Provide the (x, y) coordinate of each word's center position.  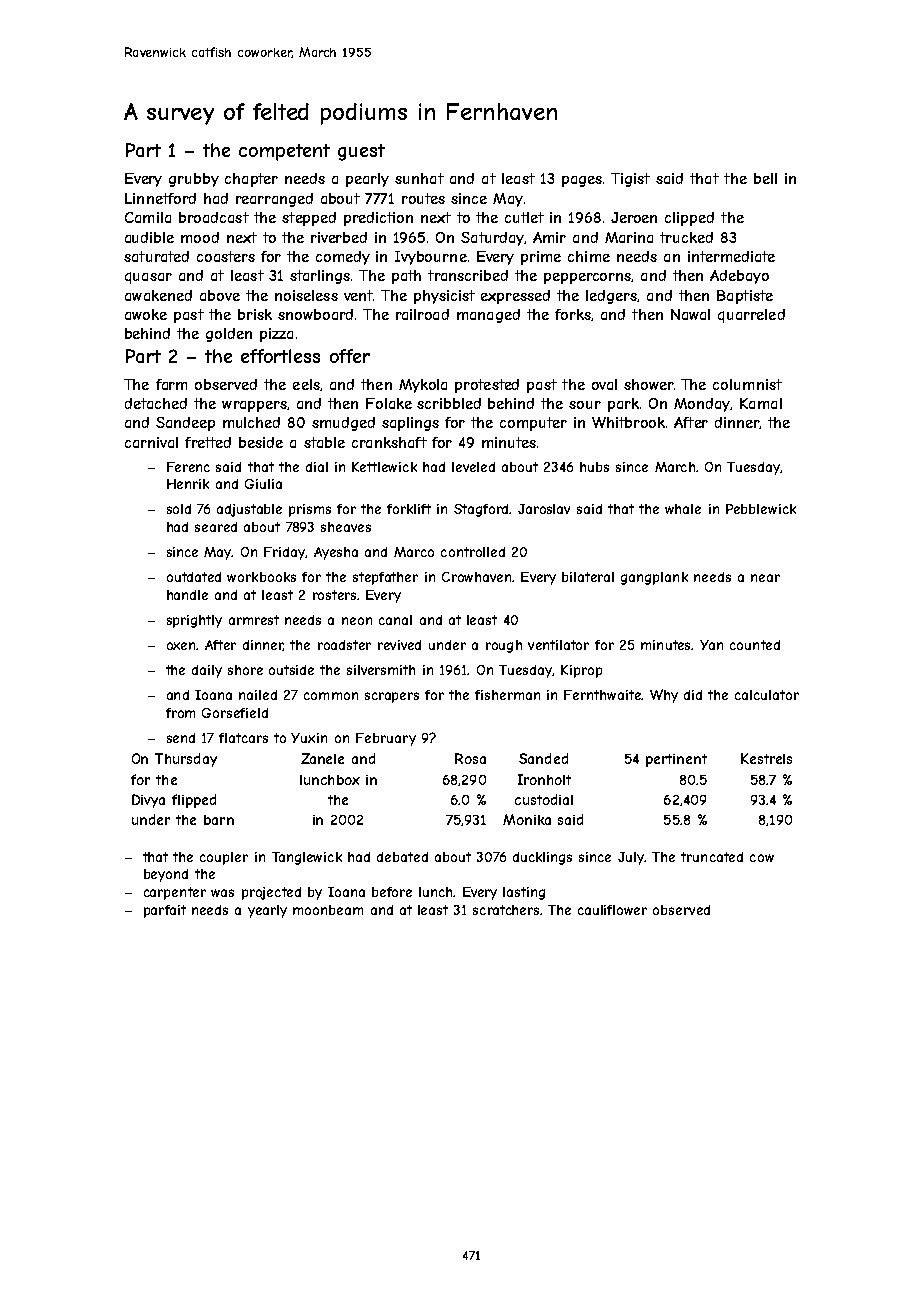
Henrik (188, 484)
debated (402, 857)
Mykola (423, 386)
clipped (689, 219)
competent (284, 152)
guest (361, 152)
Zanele (322, 758)
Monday (702, 405)
